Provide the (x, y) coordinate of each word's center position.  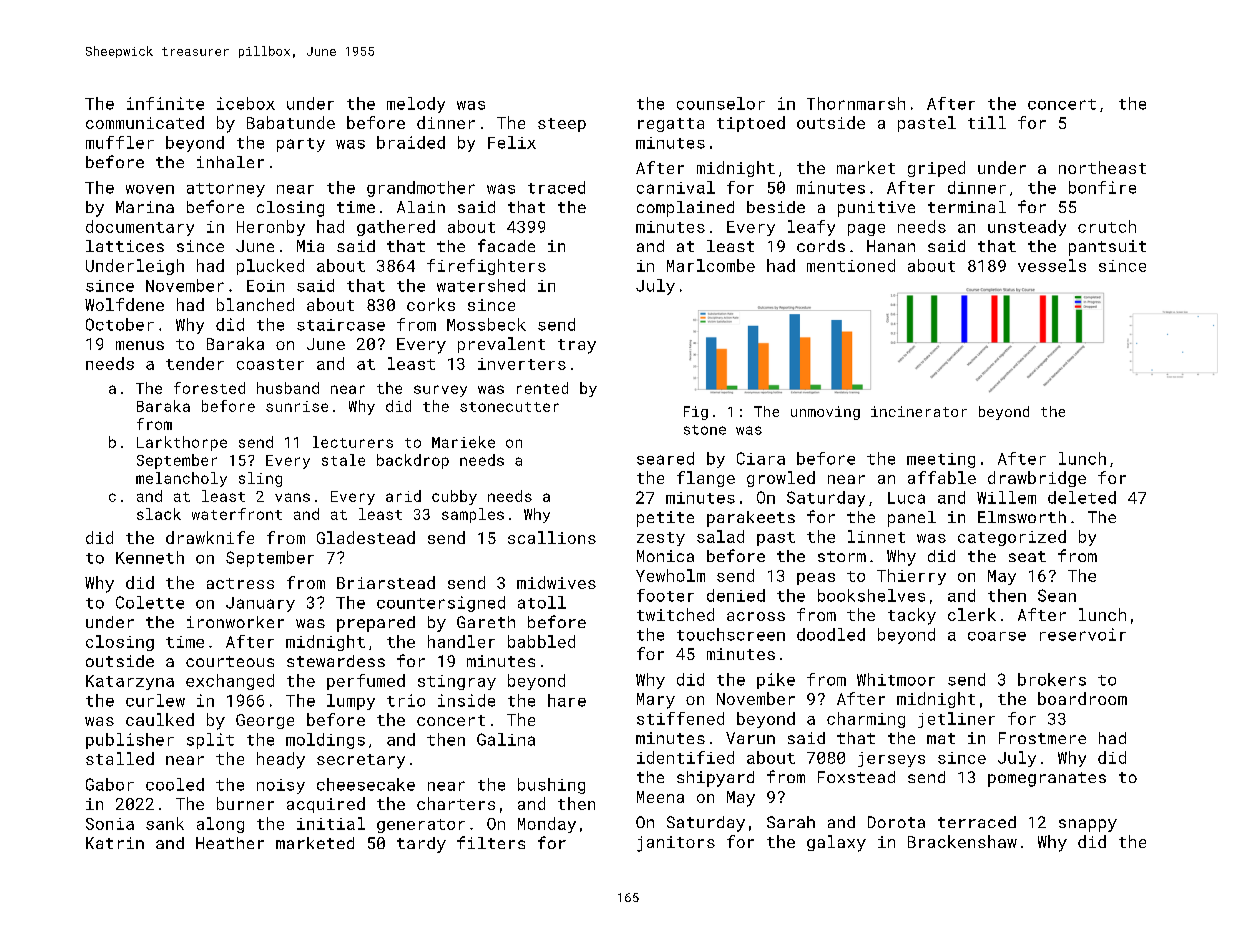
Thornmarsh (856, 103)
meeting (941, 460)
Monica (665, 556)
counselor (721, 103)
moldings (325, 741)
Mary (656, 701)
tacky (912, 616)
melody (416, 105)
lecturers (353, 442)
